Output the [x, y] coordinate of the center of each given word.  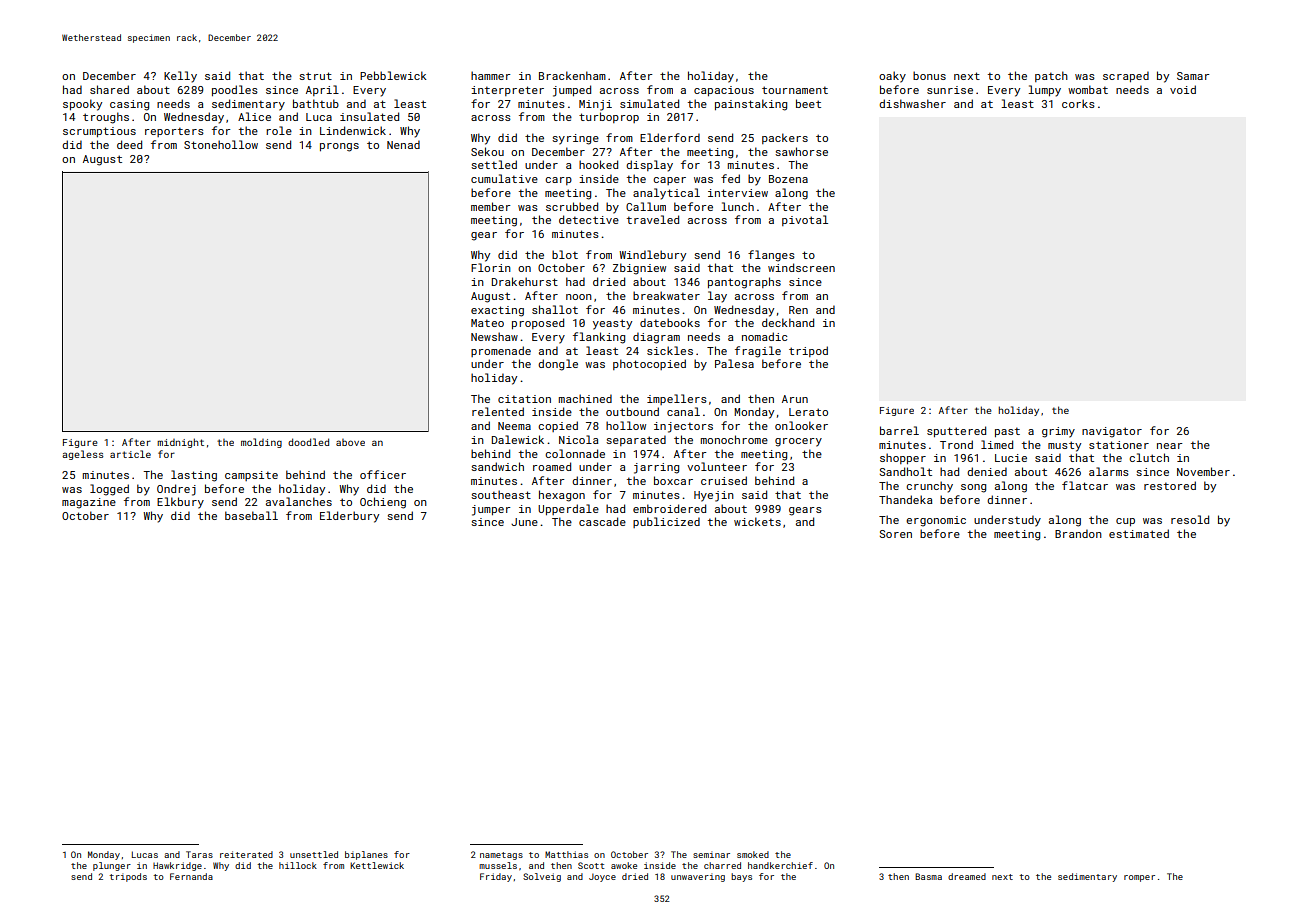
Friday [496, 877]
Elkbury [180, 503]
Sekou [487, 151]
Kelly [180, 77]
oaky [892, 77]
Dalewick [518, 439]
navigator [1112, 432]
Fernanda [191, 876]
